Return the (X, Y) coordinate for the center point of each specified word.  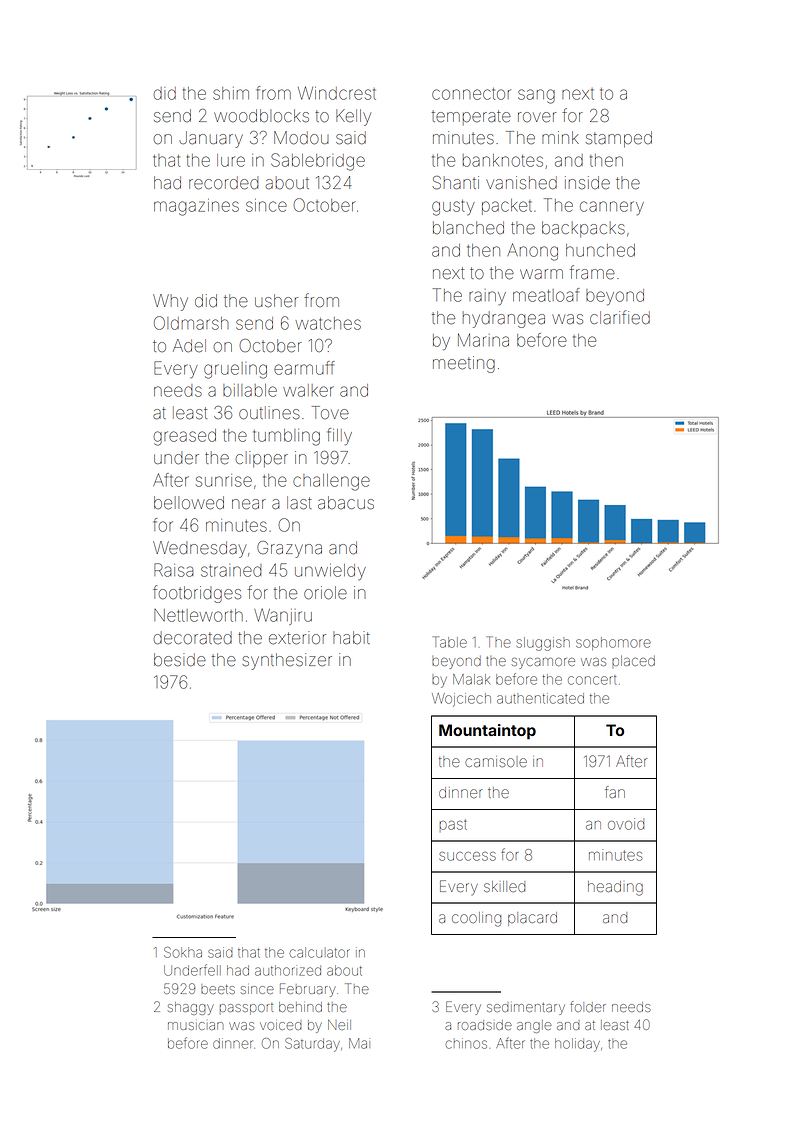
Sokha (183, 952)
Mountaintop (487, 732)
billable (250, 390)
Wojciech (461, 700)
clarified (620, 317)
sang (536, 96)
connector (471, 94)
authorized (288, 970)
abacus (346, 503)
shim (231, 93)
